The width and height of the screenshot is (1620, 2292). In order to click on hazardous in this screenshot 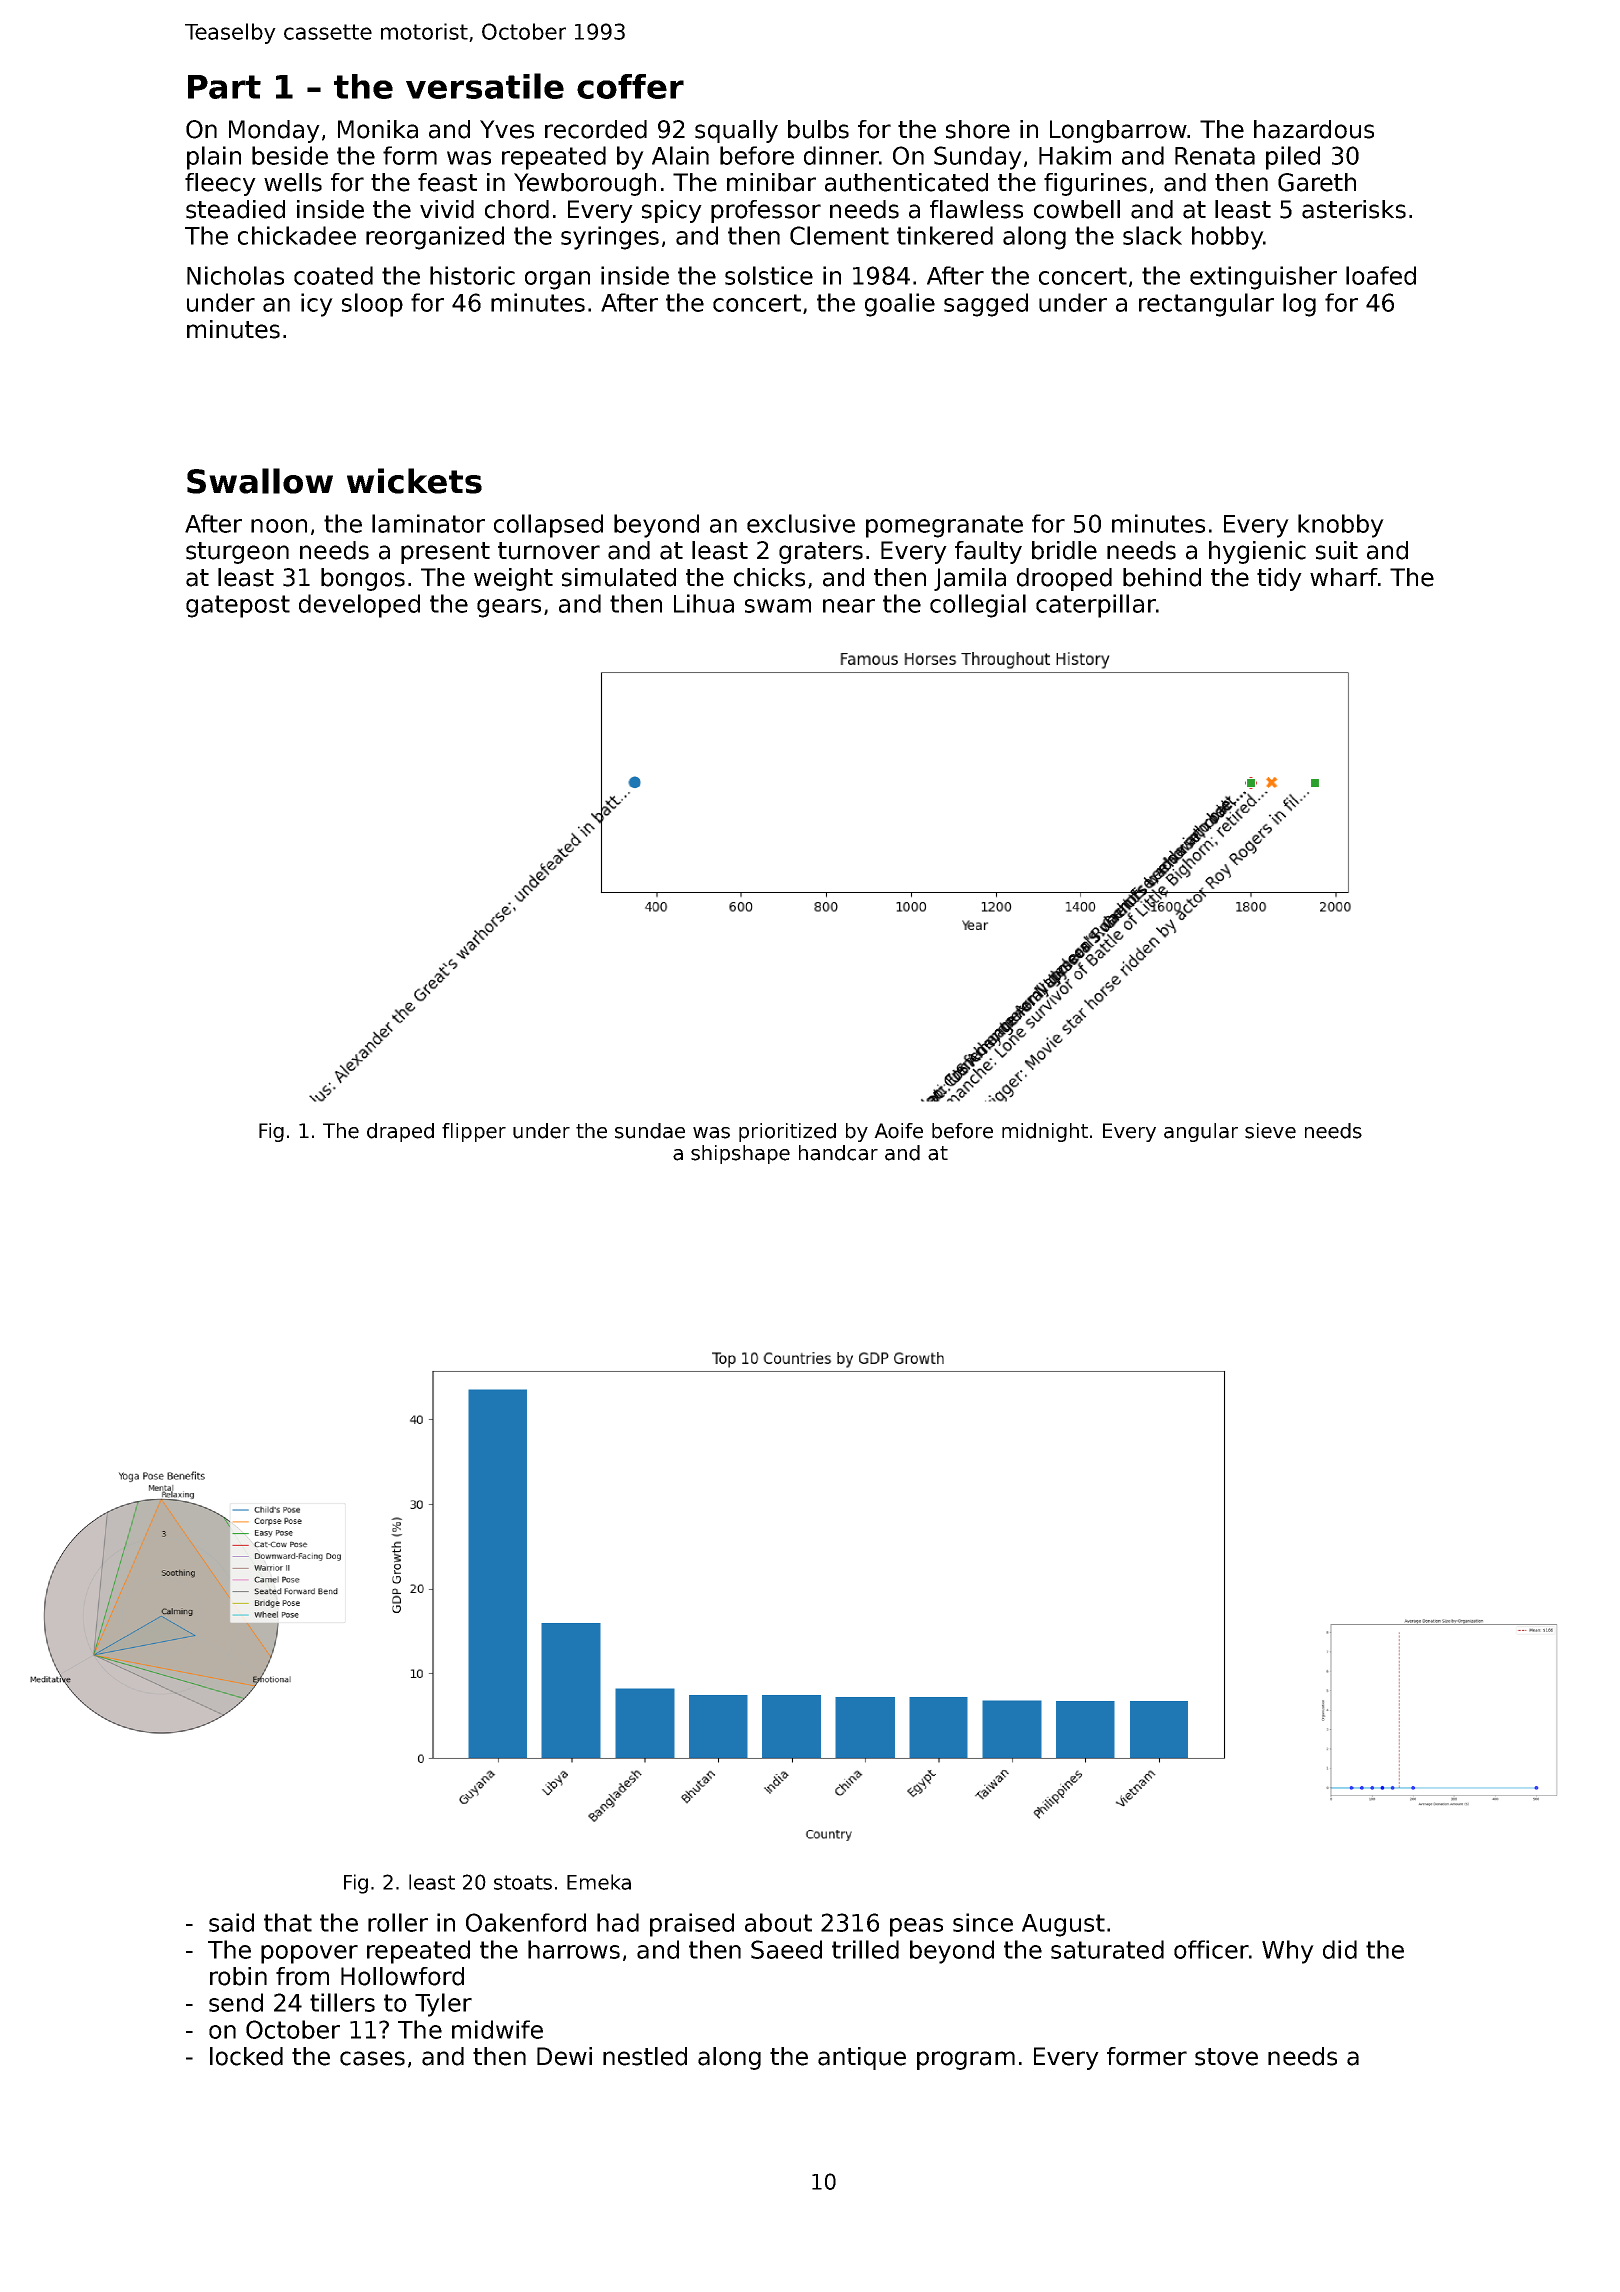, I will do `click(1314, 129)`.
